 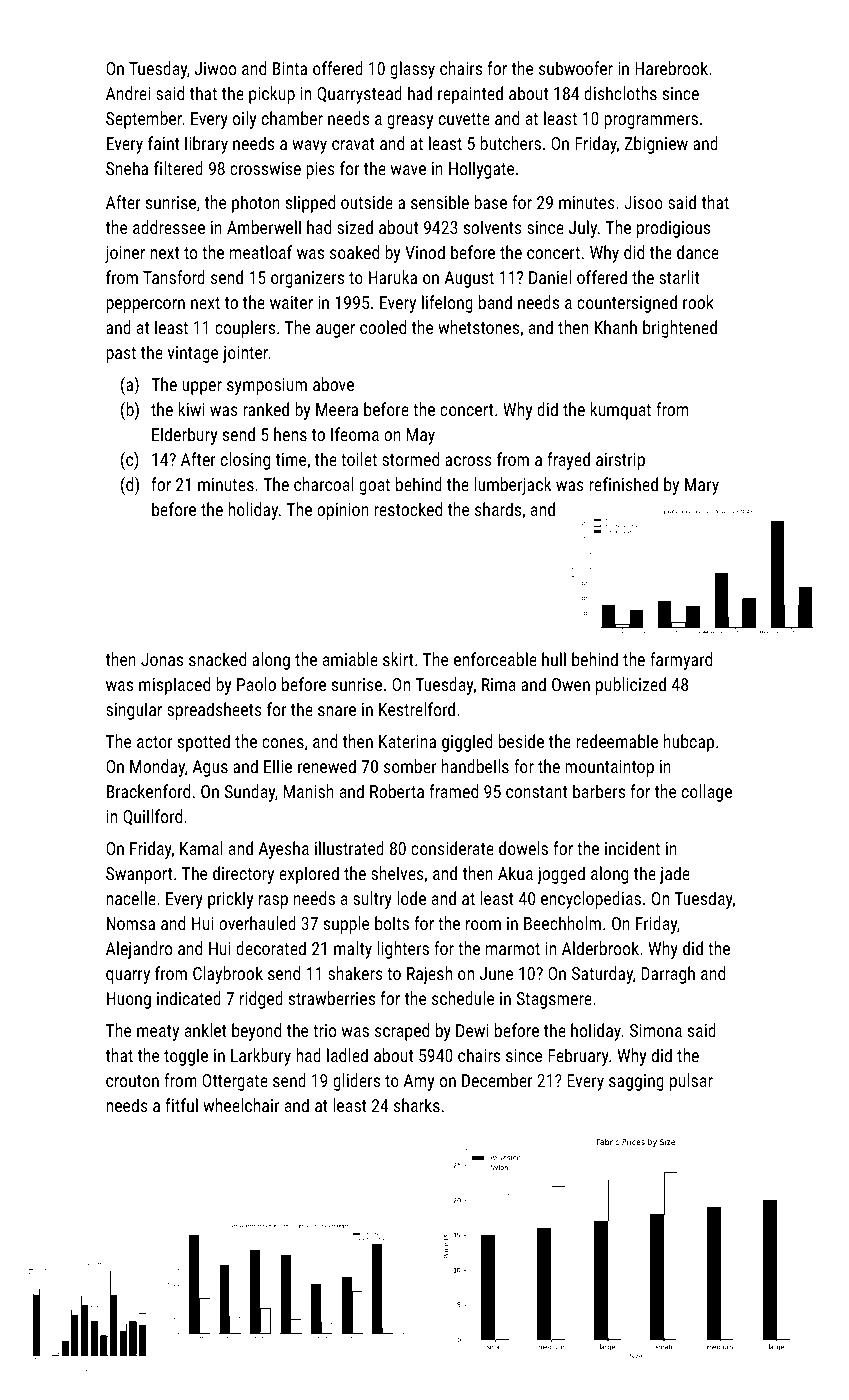 I want to click on lumberjack, so click(x=512, y=486).
